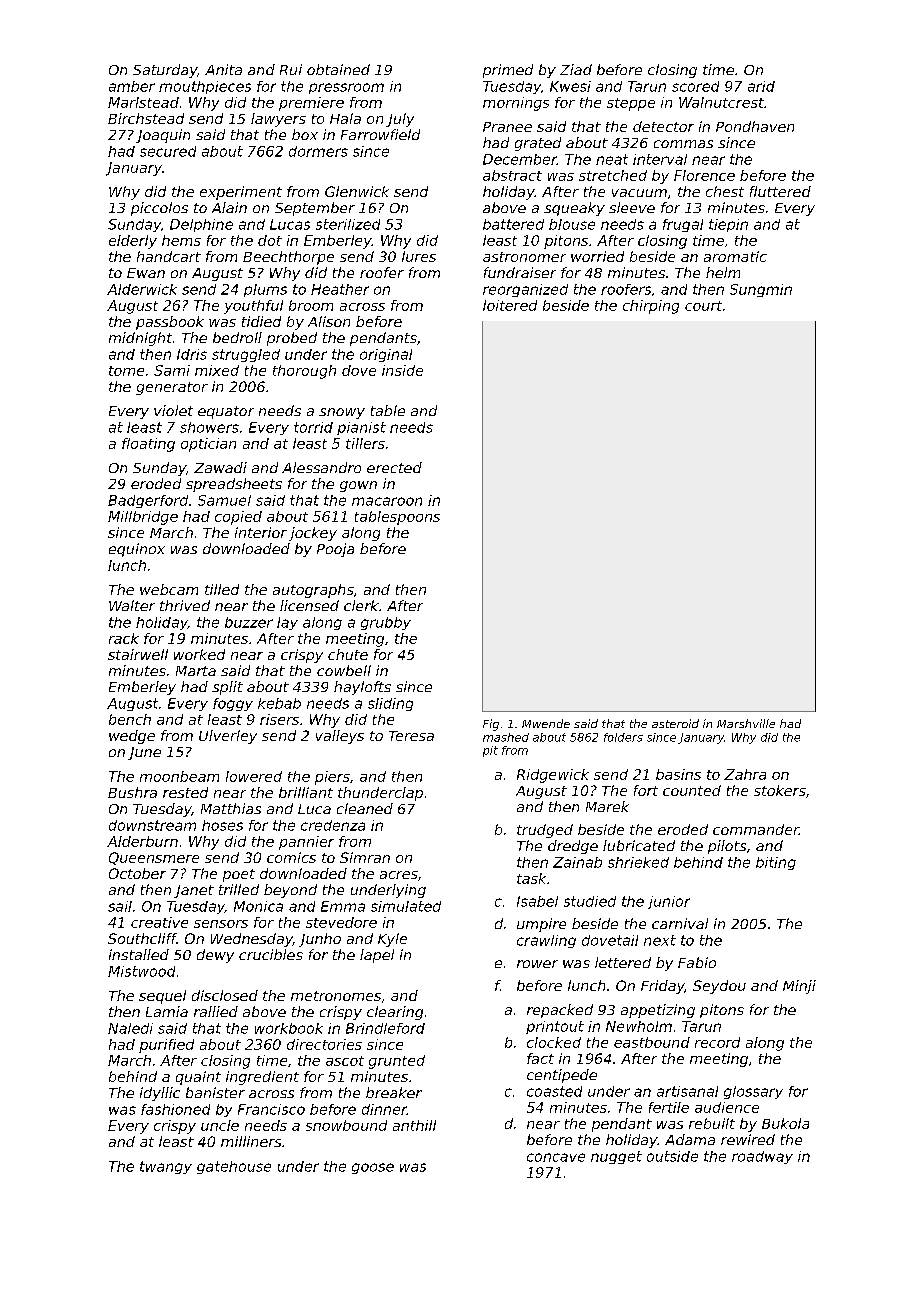 This screenshot has height=1308, width=924. Describe the element at coordinates (220, 1125) in the screenshot. I see `uncle` at that location.
